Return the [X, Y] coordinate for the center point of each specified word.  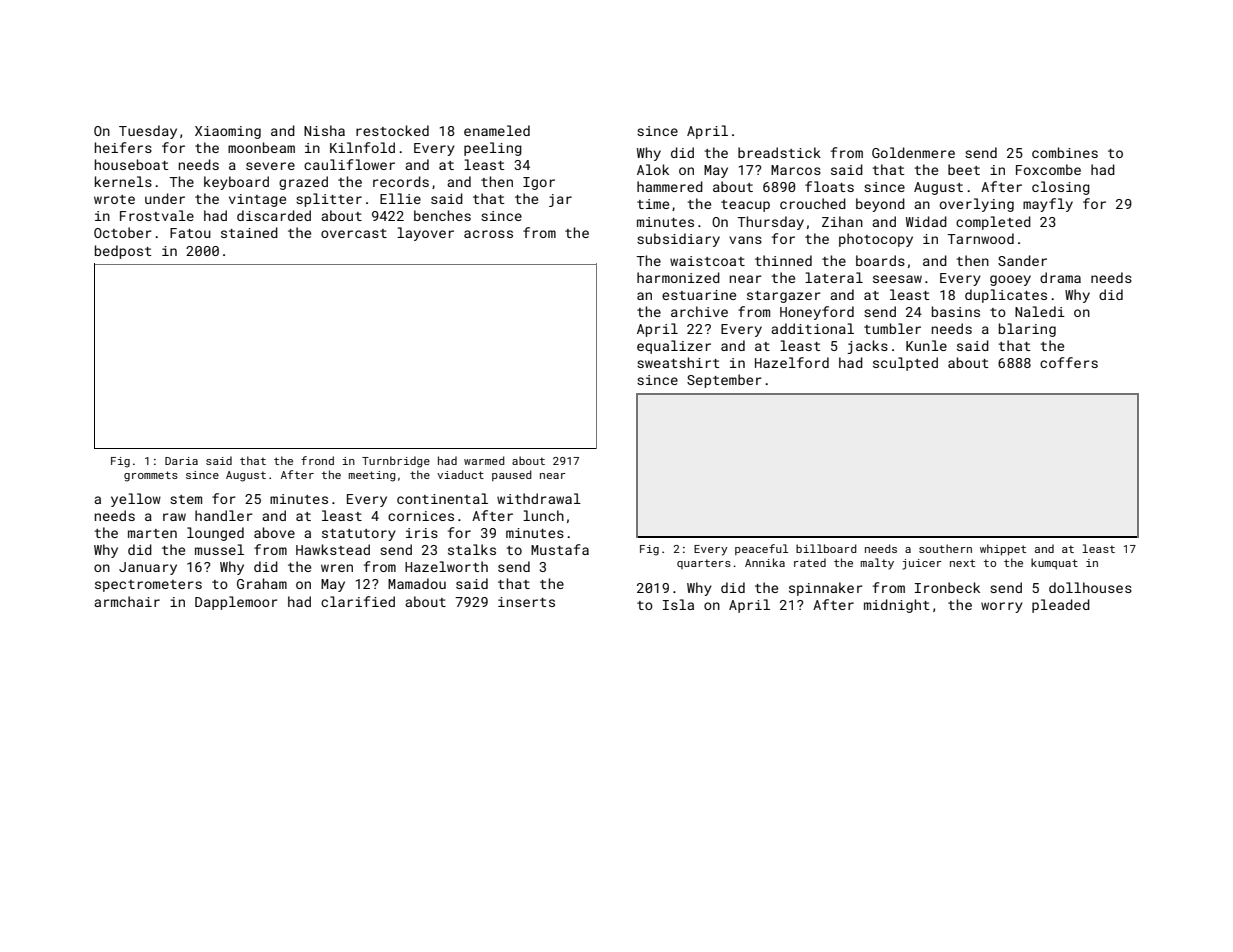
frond [317, 460]
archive [699, 311]
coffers [1069, 362]
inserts [526, 602]
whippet [1003, 550]
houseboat [132, 164]
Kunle [926, 345]
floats [829, 186]
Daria [181, 461]
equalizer [674, 347]
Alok [653, 169]
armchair [127, 601]
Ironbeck [947, 587]
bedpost [123, 252]
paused [512, 475]
